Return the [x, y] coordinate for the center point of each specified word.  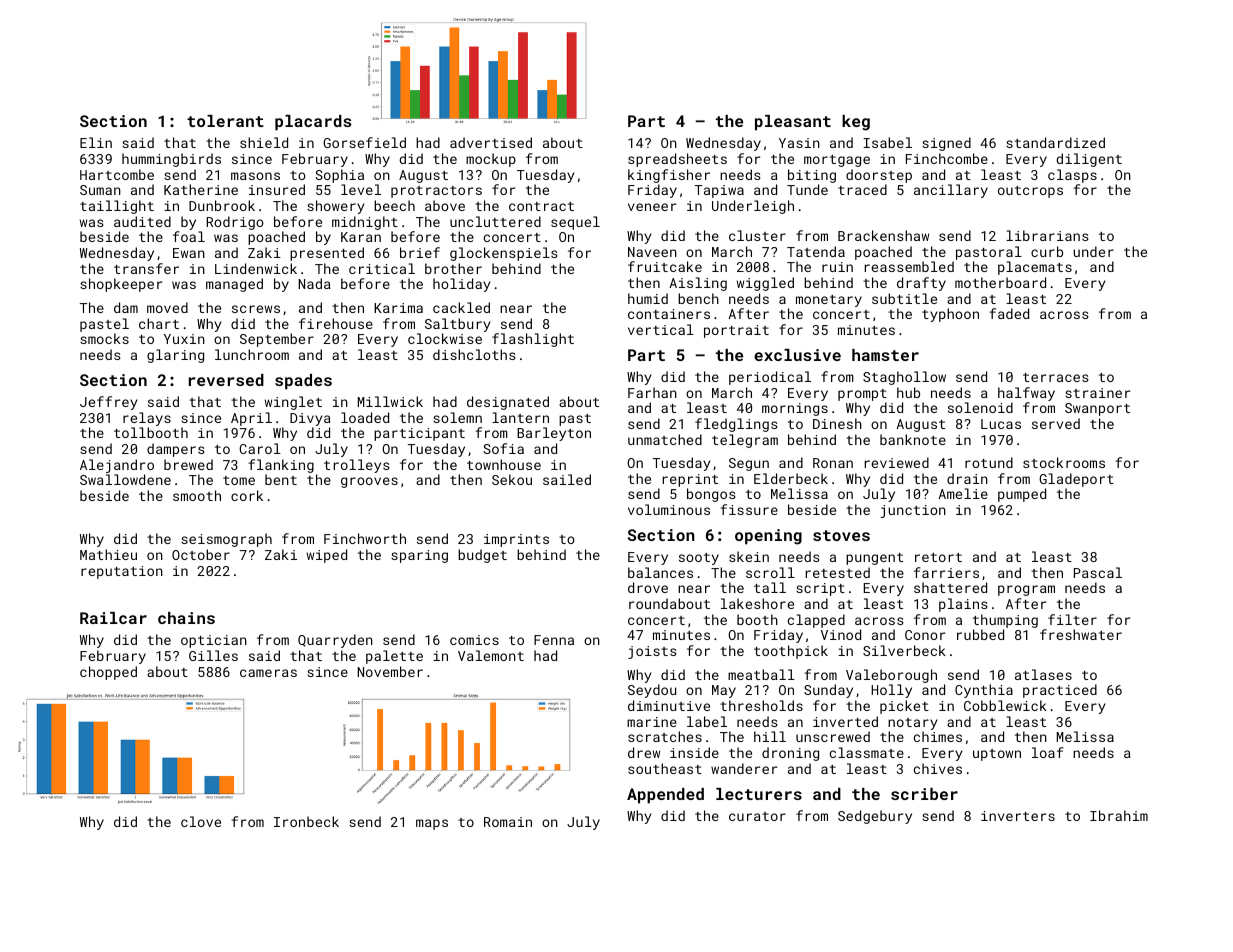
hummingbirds [171, 160]
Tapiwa [719, 191]
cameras [268, 673]
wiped [327, 556]
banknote [913, 439]
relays [147, 419]
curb [1047, 251]
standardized [1055, 142]
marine [652, 722]
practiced [1060, 691]
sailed [567, 479]
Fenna [554, 640]
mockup [491, 160]
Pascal [1098, 572]
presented [327, 254]
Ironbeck [306, 821]
